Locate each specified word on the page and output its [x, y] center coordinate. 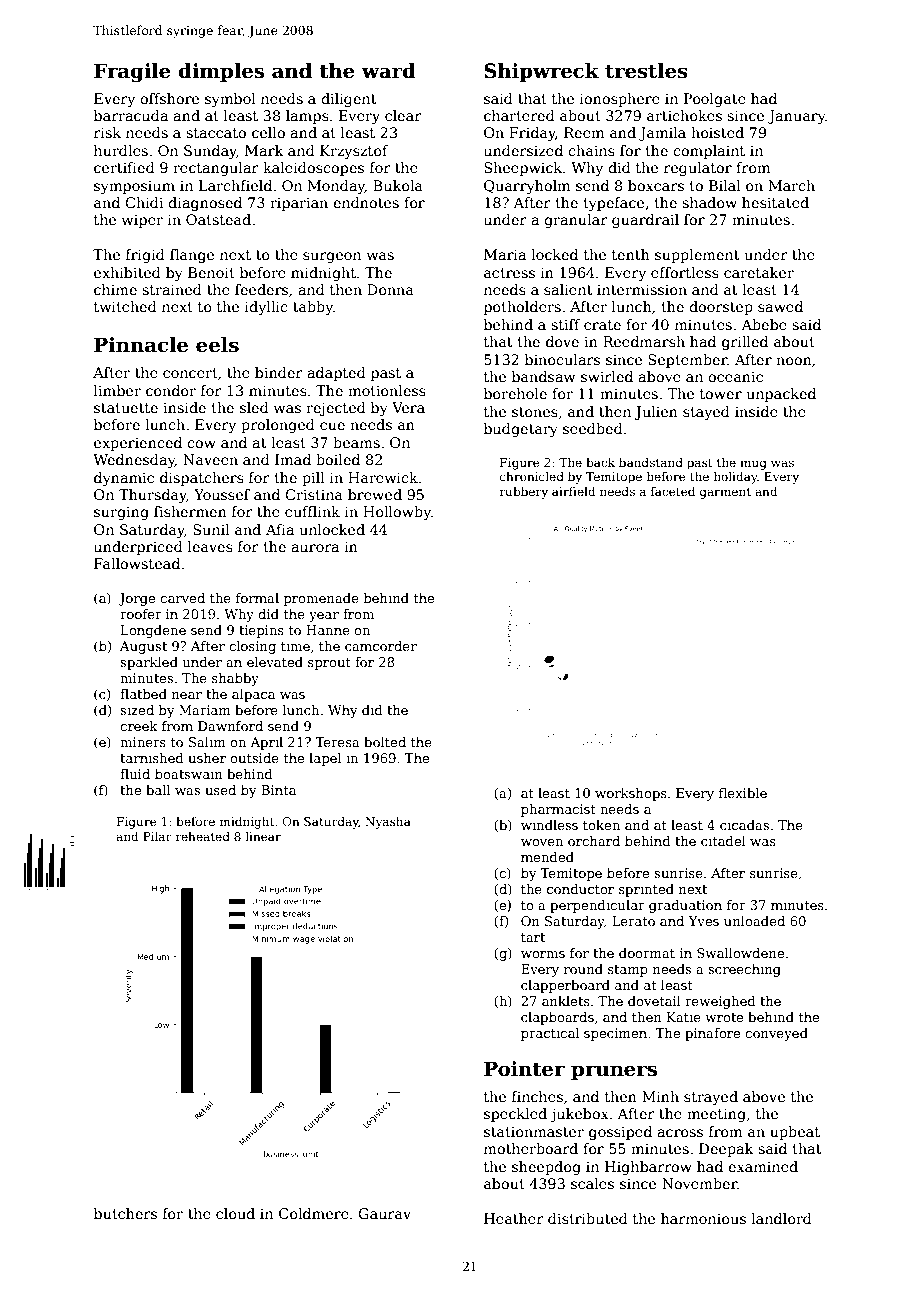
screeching [744, 970]
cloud [235, 1213]
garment [725, 493]
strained [172, 289]
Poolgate [715, 100]
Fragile [132, 73]
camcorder [381, 646]
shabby [235, 679]
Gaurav [384, 1213]
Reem [584, 132]
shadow [709, 202]
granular [576, 221]
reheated [203, 836]
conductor [580, 889]
